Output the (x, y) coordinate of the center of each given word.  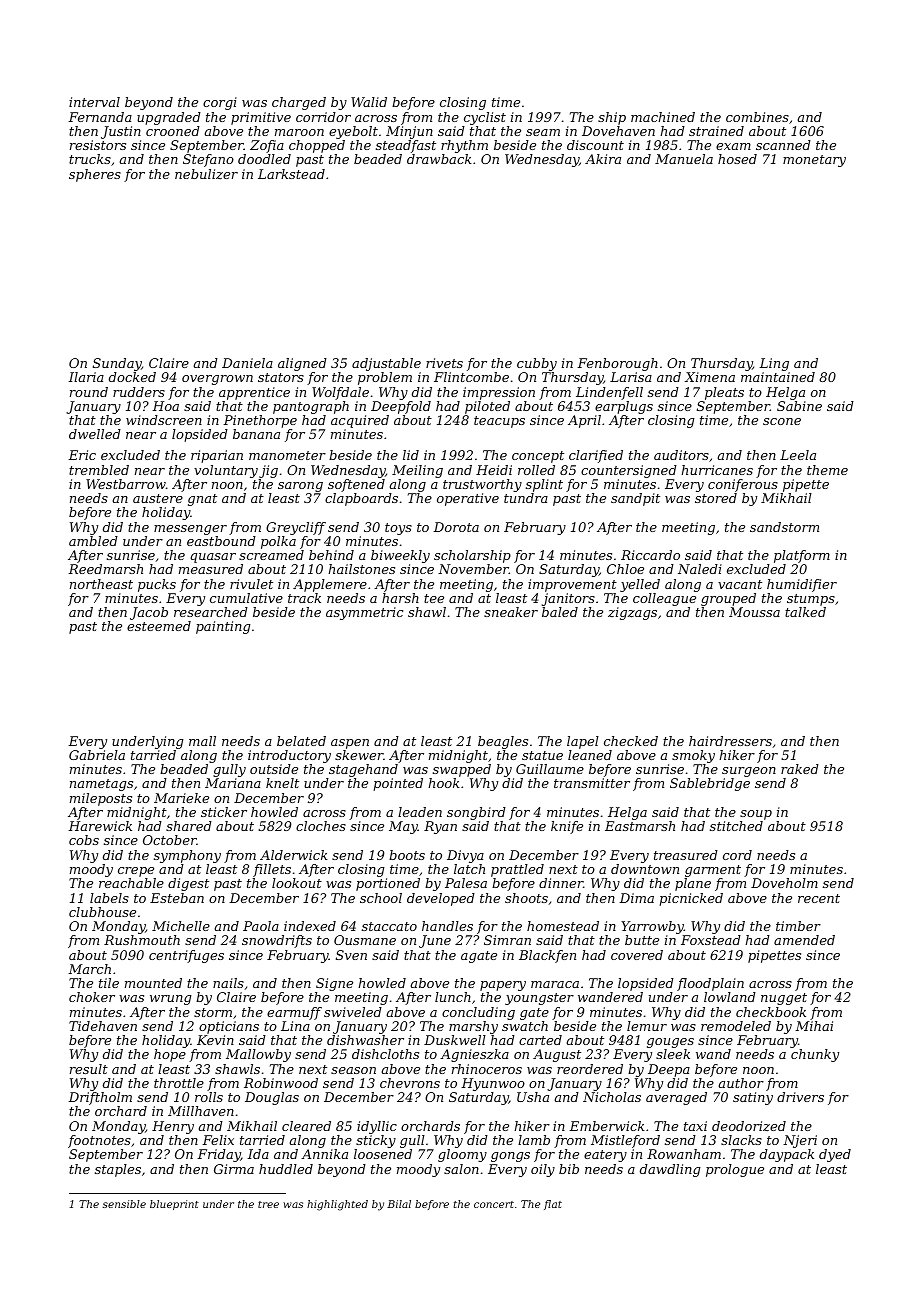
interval (94, 102)
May (403, 827)
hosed (737, 159)
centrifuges (186, 956)
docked (132, 377)
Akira (603, 159)
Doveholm (784, 883)
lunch (453, 997)
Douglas (272, 1098)
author (741, 1083)
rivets (444, 363)
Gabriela (97, 755)
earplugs (624, 407)
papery (503, 986)
